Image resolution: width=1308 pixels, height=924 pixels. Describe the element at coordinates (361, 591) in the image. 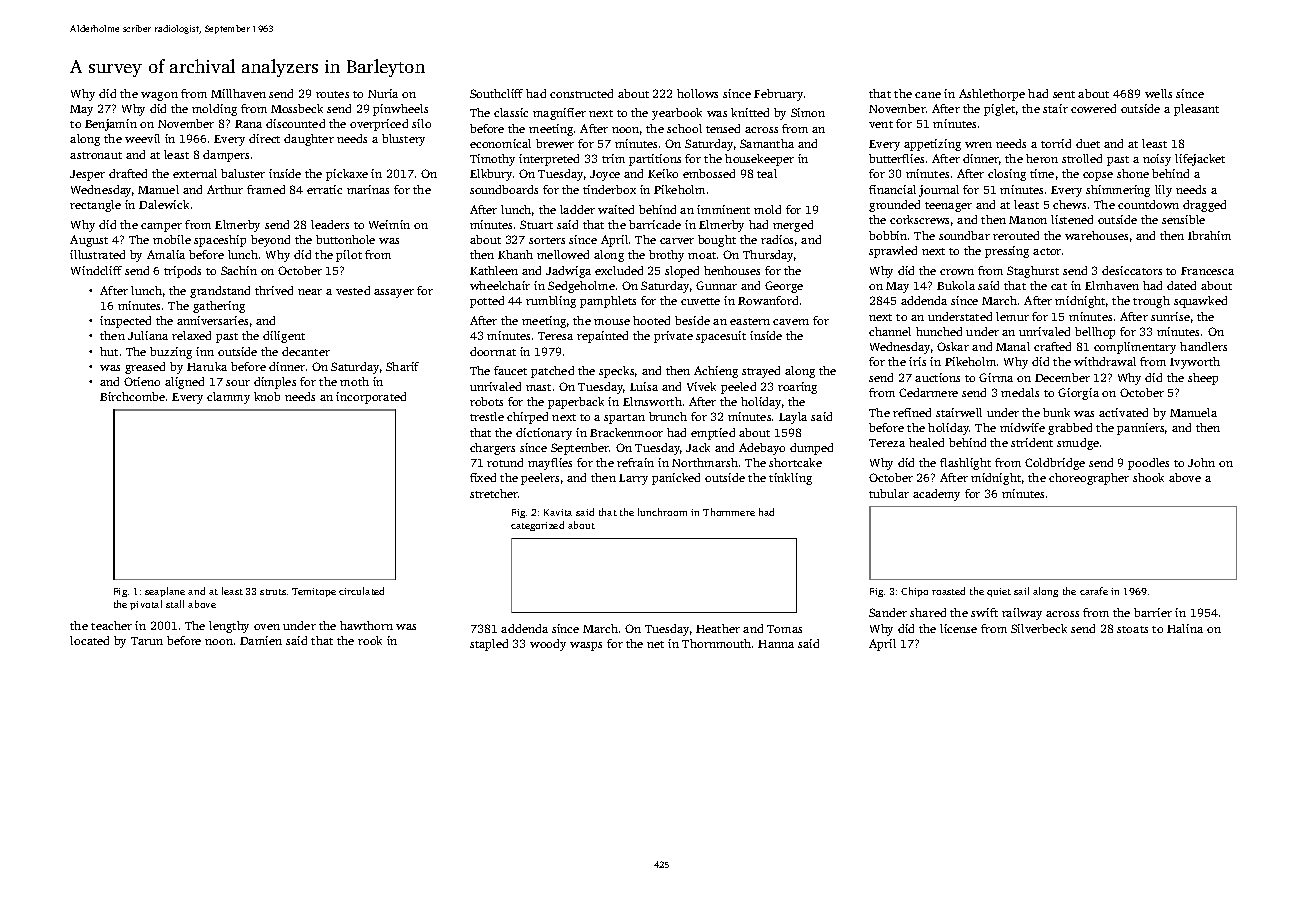

I see `circulated` at that location.
